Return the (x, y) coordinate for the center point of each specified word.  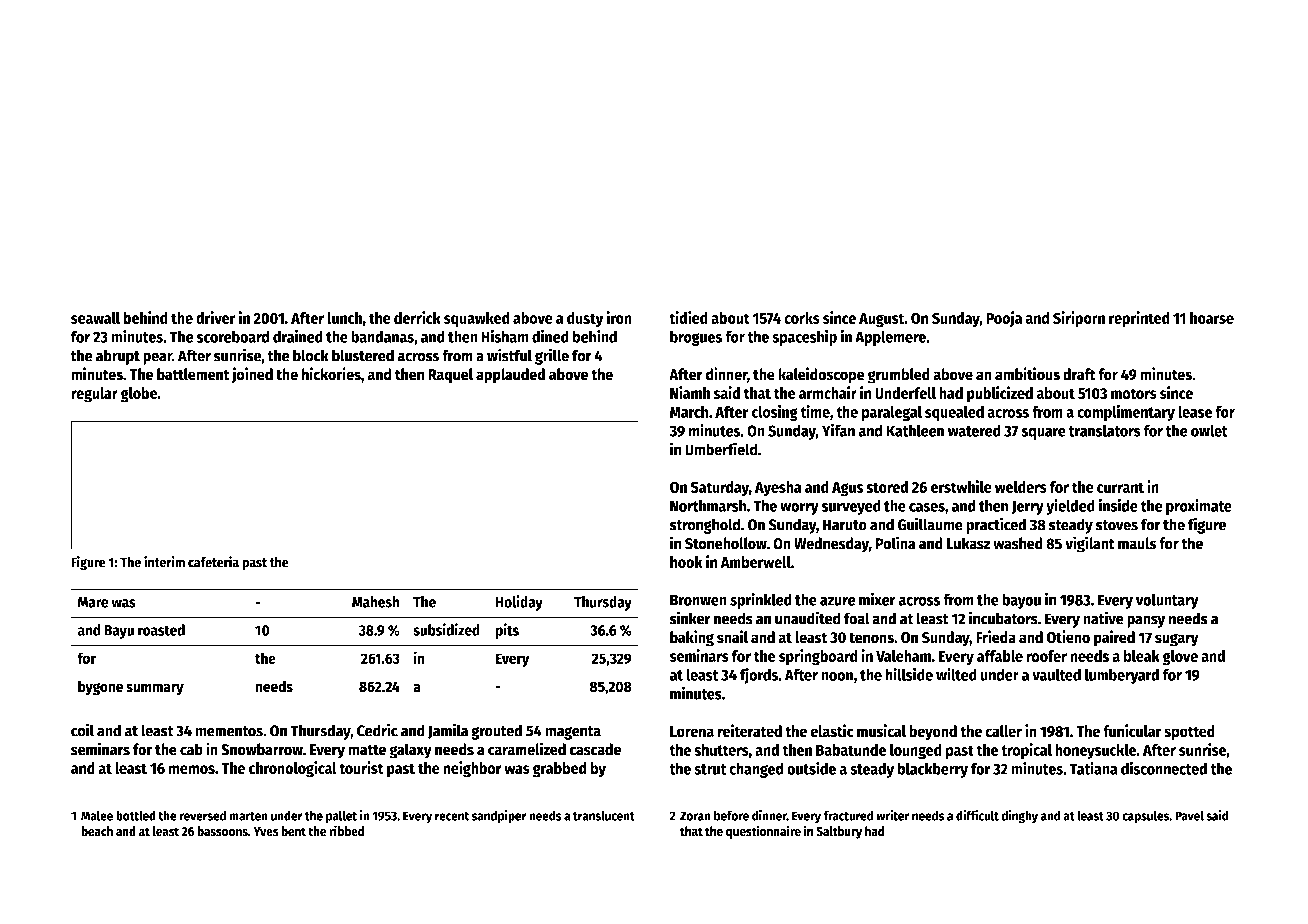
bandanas (382, 336)
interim (164, 562)
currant (1120, 487)
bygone (100, 688)
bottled (136, 815)
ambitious (1027, 374)
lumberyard (1122, 676)
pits (507, 631)
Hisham (505, 336)
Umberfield (721, 449)
